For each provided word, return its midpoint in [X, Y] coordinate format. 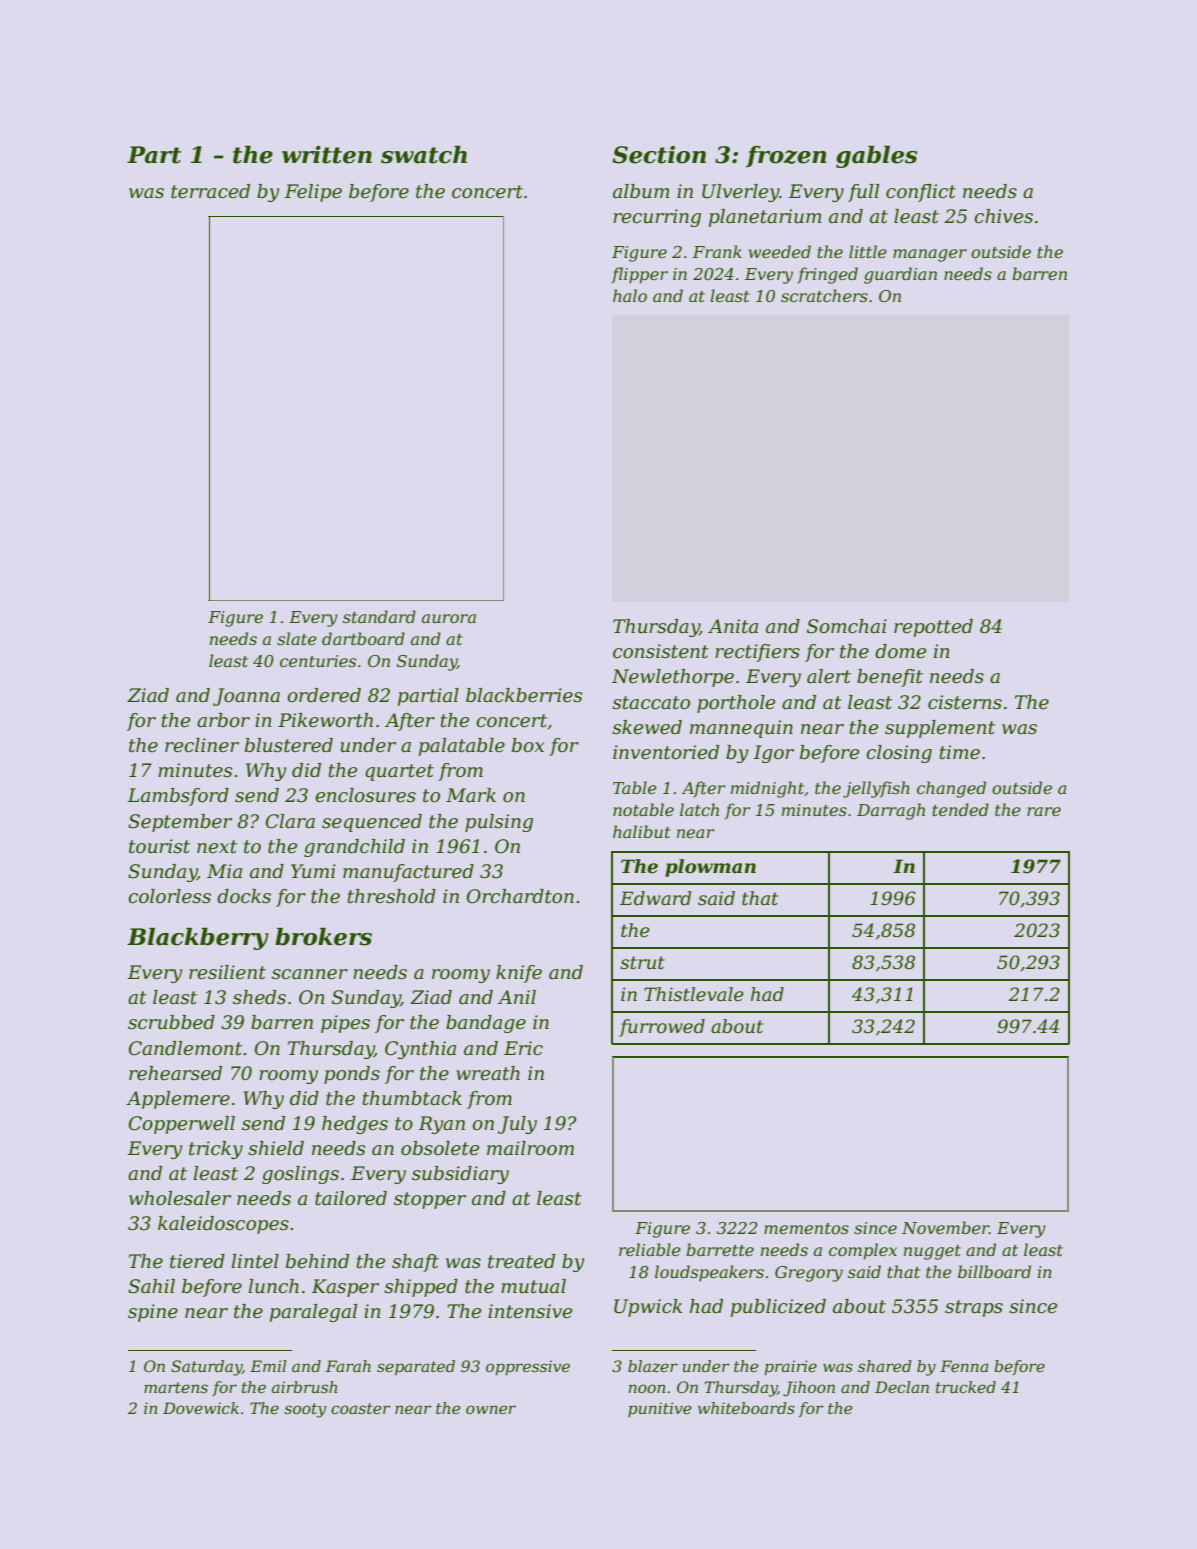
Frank [717, 251]
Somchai [847, 626]
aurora [449, 618]
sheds [259, 997]
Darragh [891, 811]
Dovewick [201, 1408]
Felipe [313, 193]
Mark [471, 795]
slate [297, 638]
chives [1003, 216]
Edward [655, 898]
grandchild [354, 848]
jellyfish [876, 789]
